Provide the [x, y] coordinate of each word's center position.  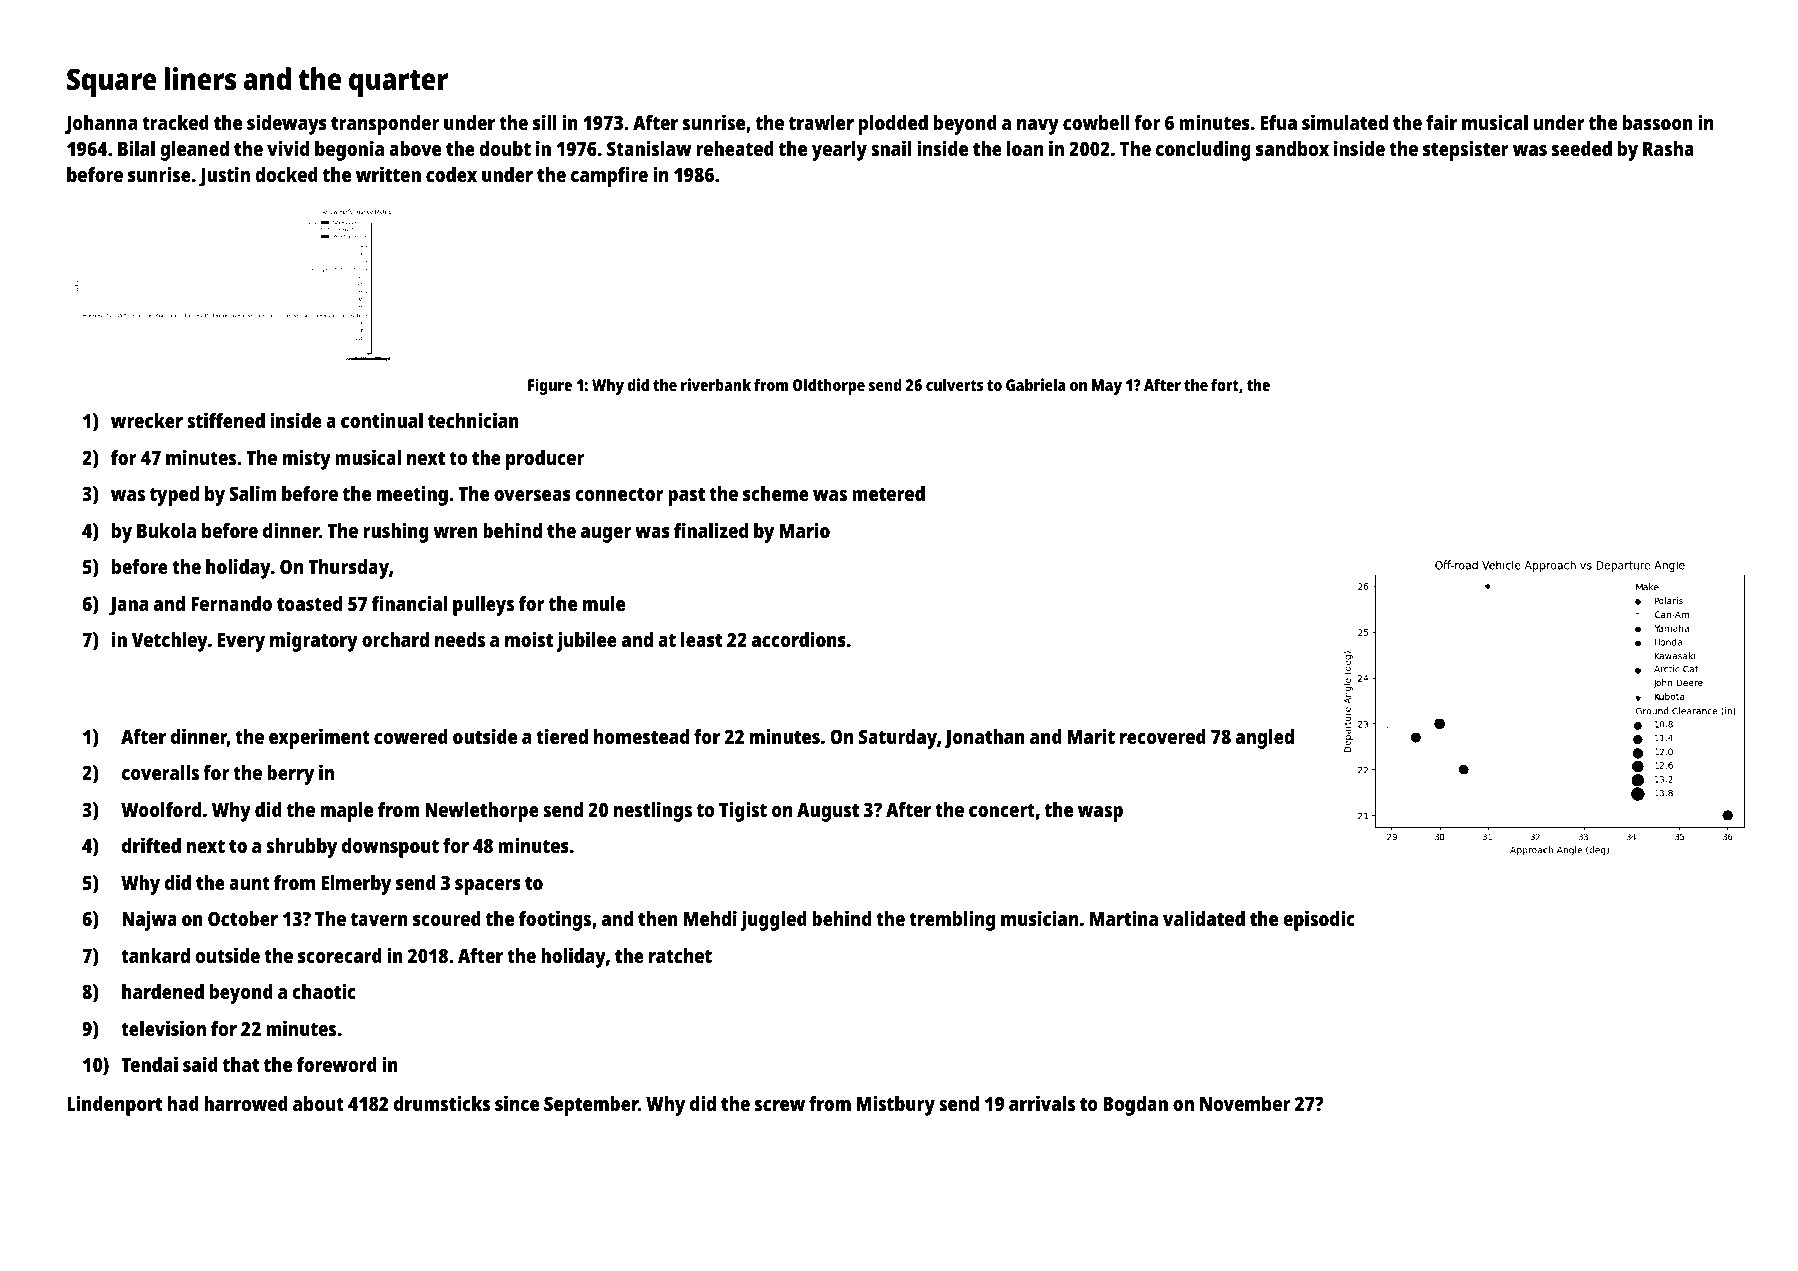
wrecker [147, 420]
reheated [735, 148]
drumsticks [442, 1103]
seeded [1582, 148]
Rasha [1668, 148]
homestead [641, 736]
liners [200, 79]
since [517, 1103]
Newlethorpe [482, 812]
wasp [1100, 814]
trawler [821, 122]
